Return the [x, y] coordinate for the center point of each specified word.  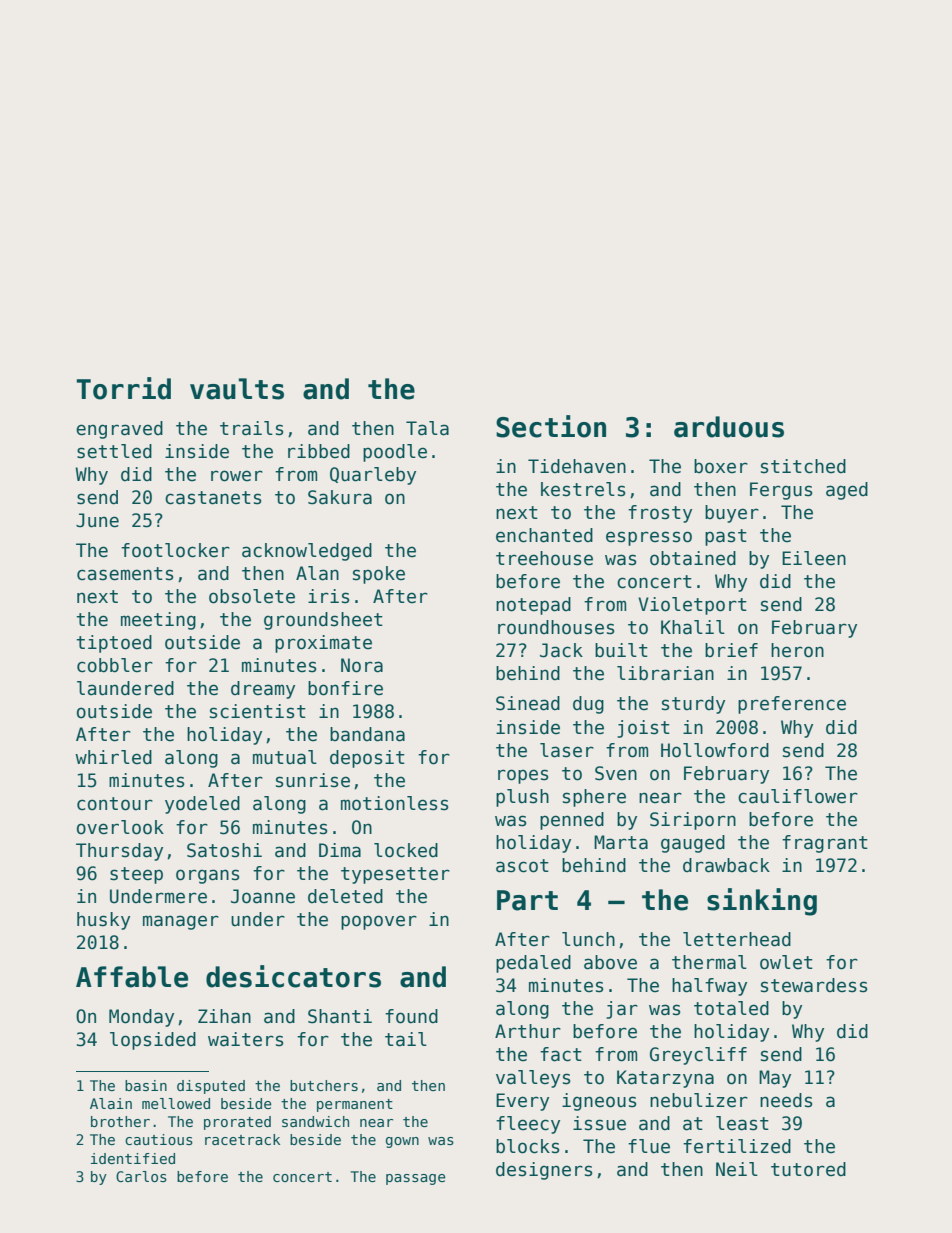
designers [544, 1171]
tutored [808, 1169]
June [97, 520]
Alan [317, 573]
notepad [533, 606]
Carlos [141, 1176]
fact [561, 1054]
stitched [803, 466]
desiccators [293, 976]
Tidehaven [577, 466]
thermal [709, 962]
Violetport [692, 606]
